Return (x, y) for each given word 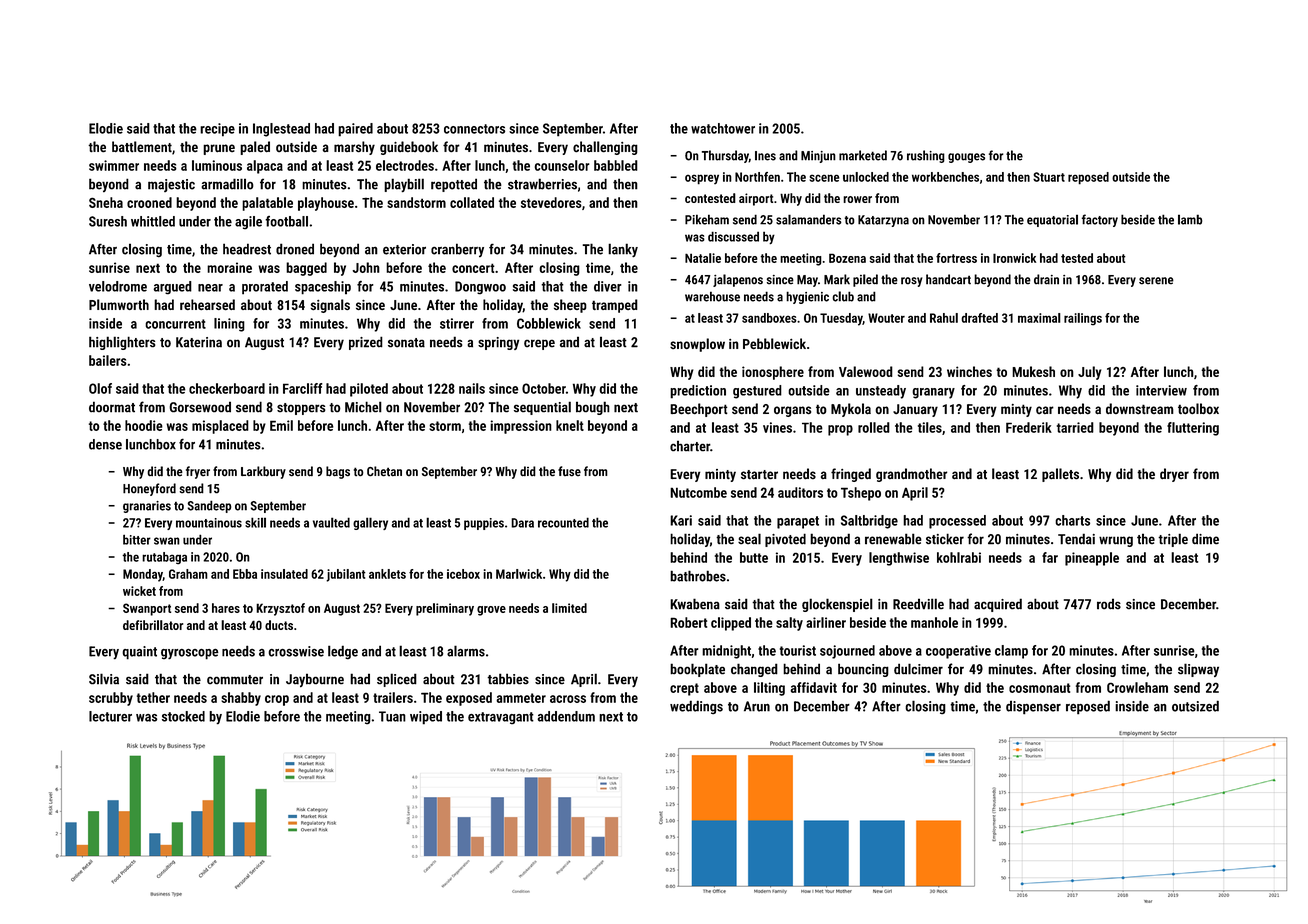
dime (1205, 539)
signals (330, 306)
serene (1156, 281)
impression (521, 427)
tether (153, 697)
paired (355, 130)
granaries (147, 507)
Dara (522, 523)
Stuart (1049, 177)
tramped (615, 306)
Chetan (384, 471)
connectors (474, 129)
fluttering (1193, 429)
